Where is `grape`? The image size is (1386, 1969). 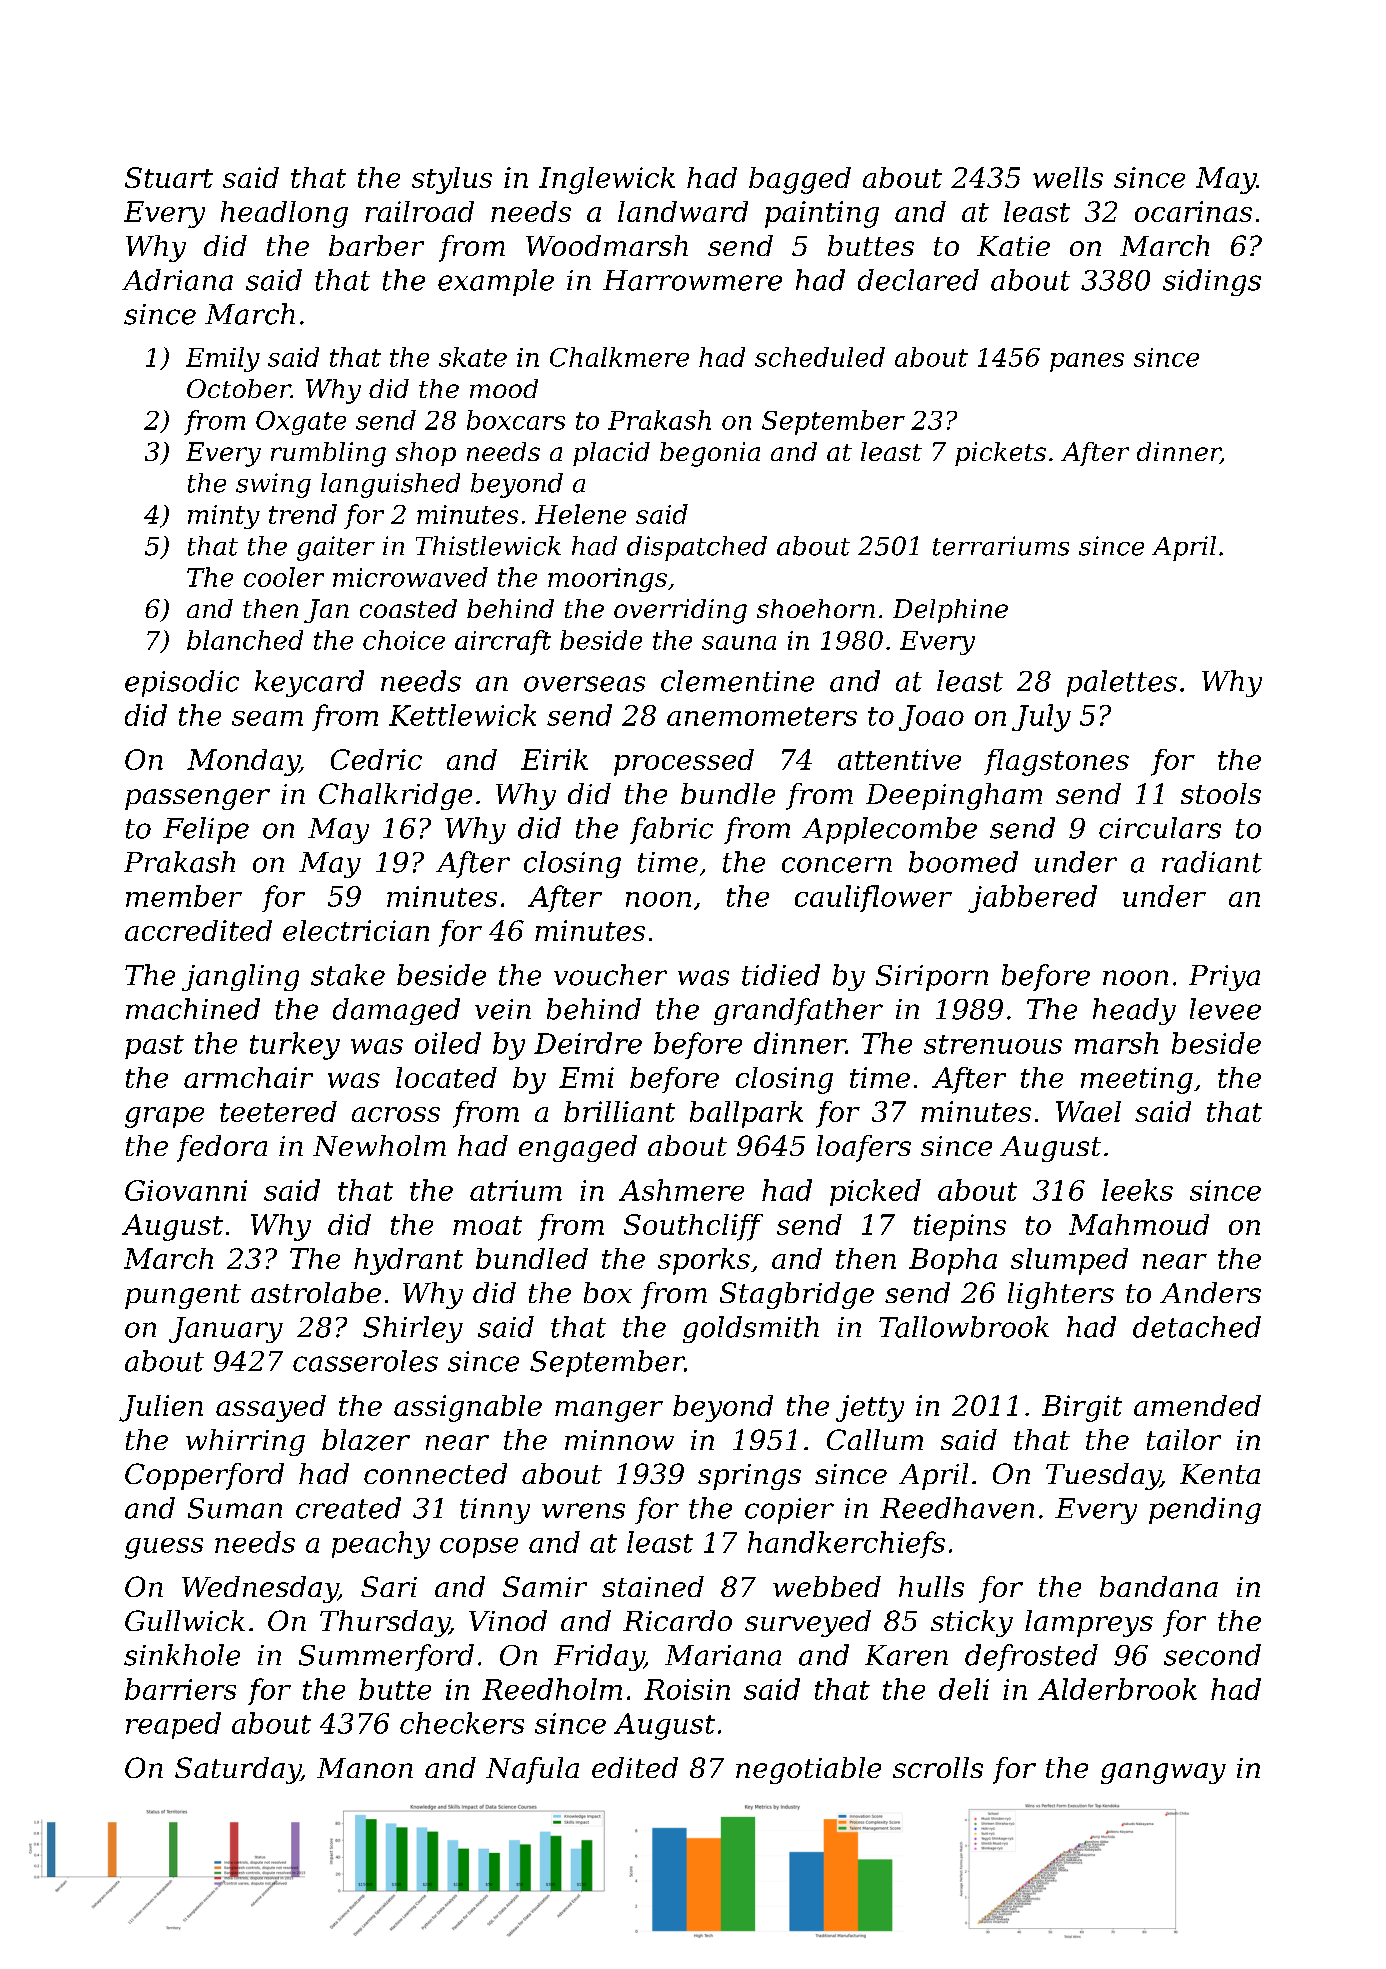 grape is located at coordinates (164, 1117).
